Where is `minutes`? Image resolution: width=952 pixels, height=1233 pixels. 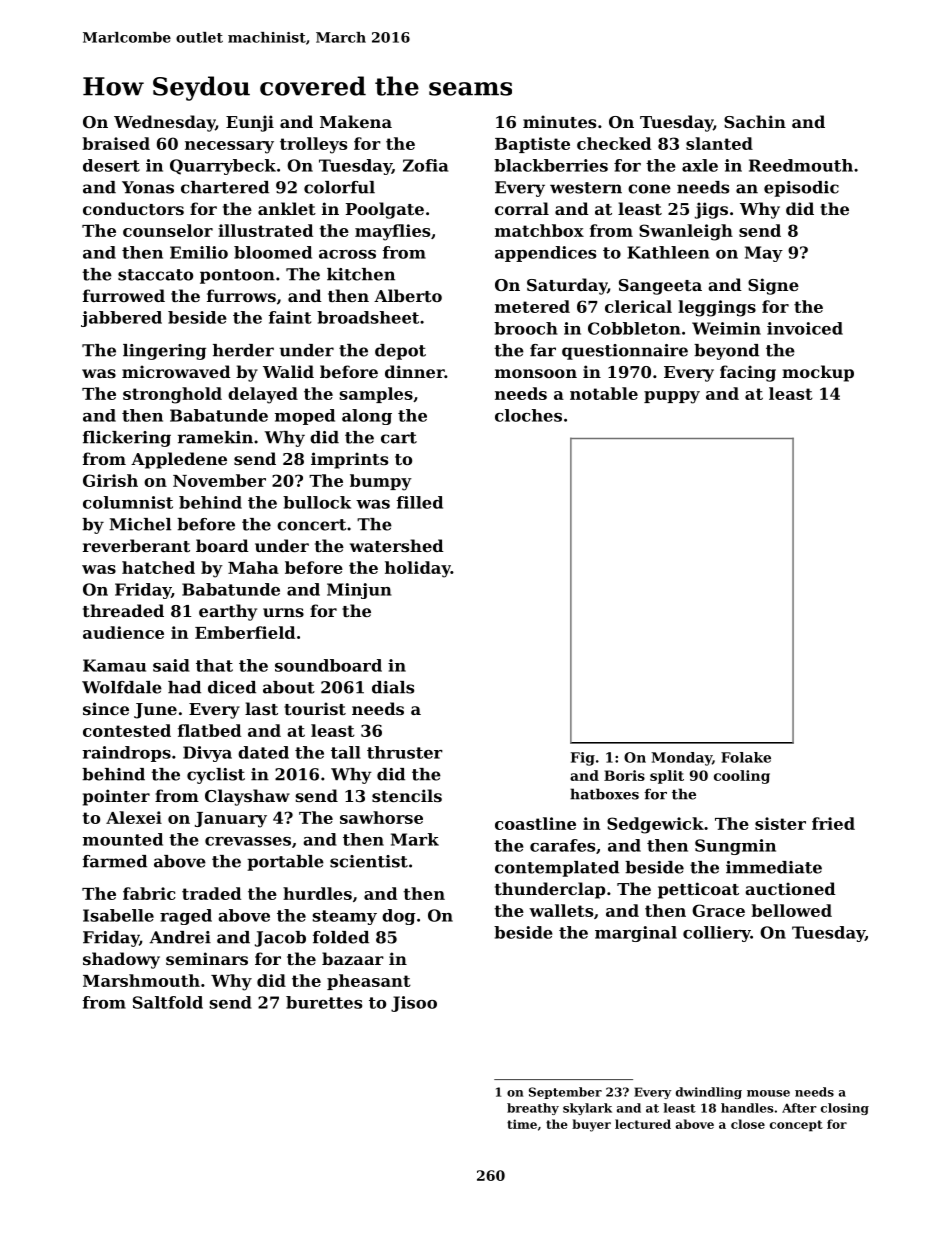 minutes is located at coordinates (559, 121).
